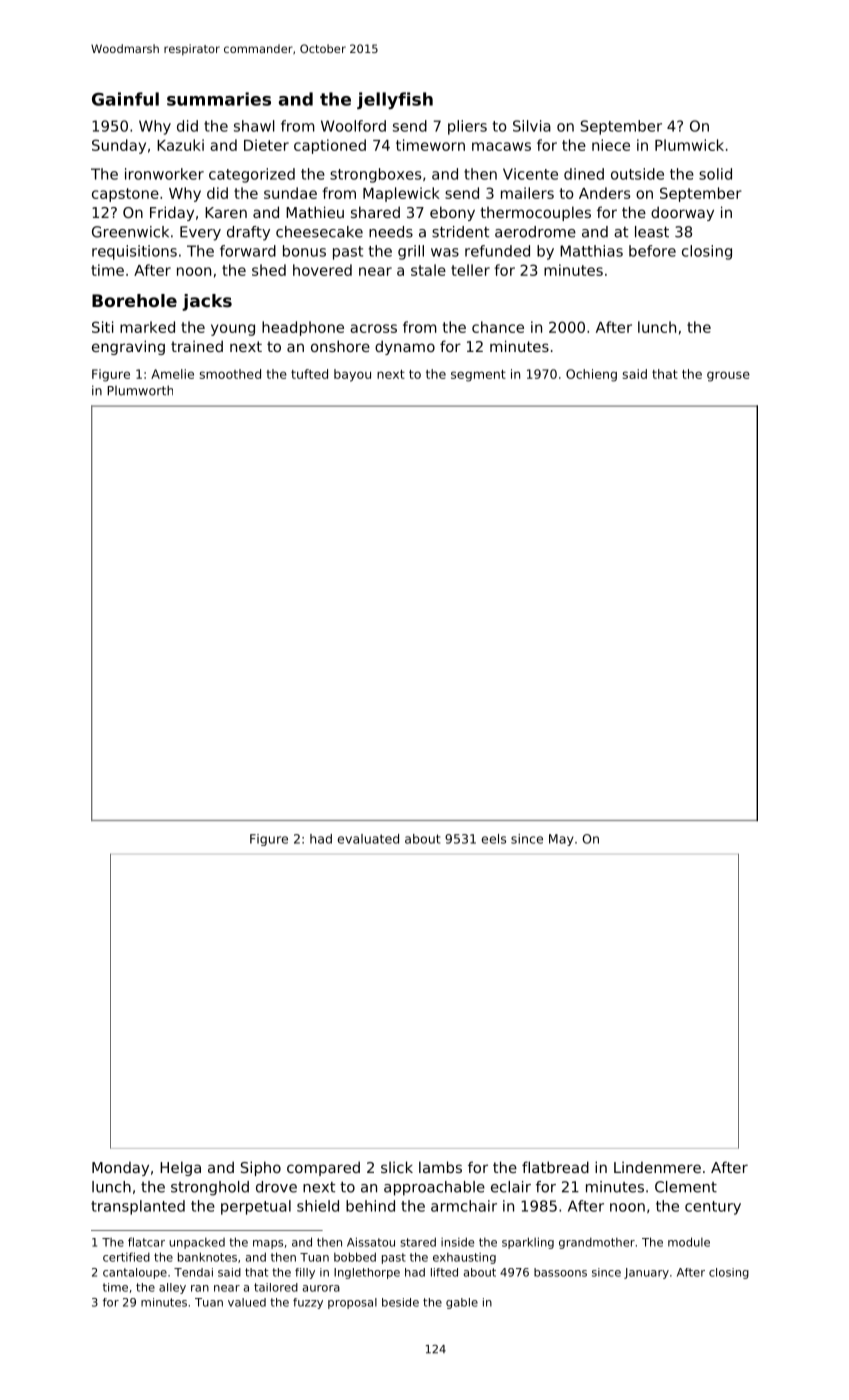 The height and width of the image is (1400, 849). I want to click on Plumworth, so click(140, 390).
